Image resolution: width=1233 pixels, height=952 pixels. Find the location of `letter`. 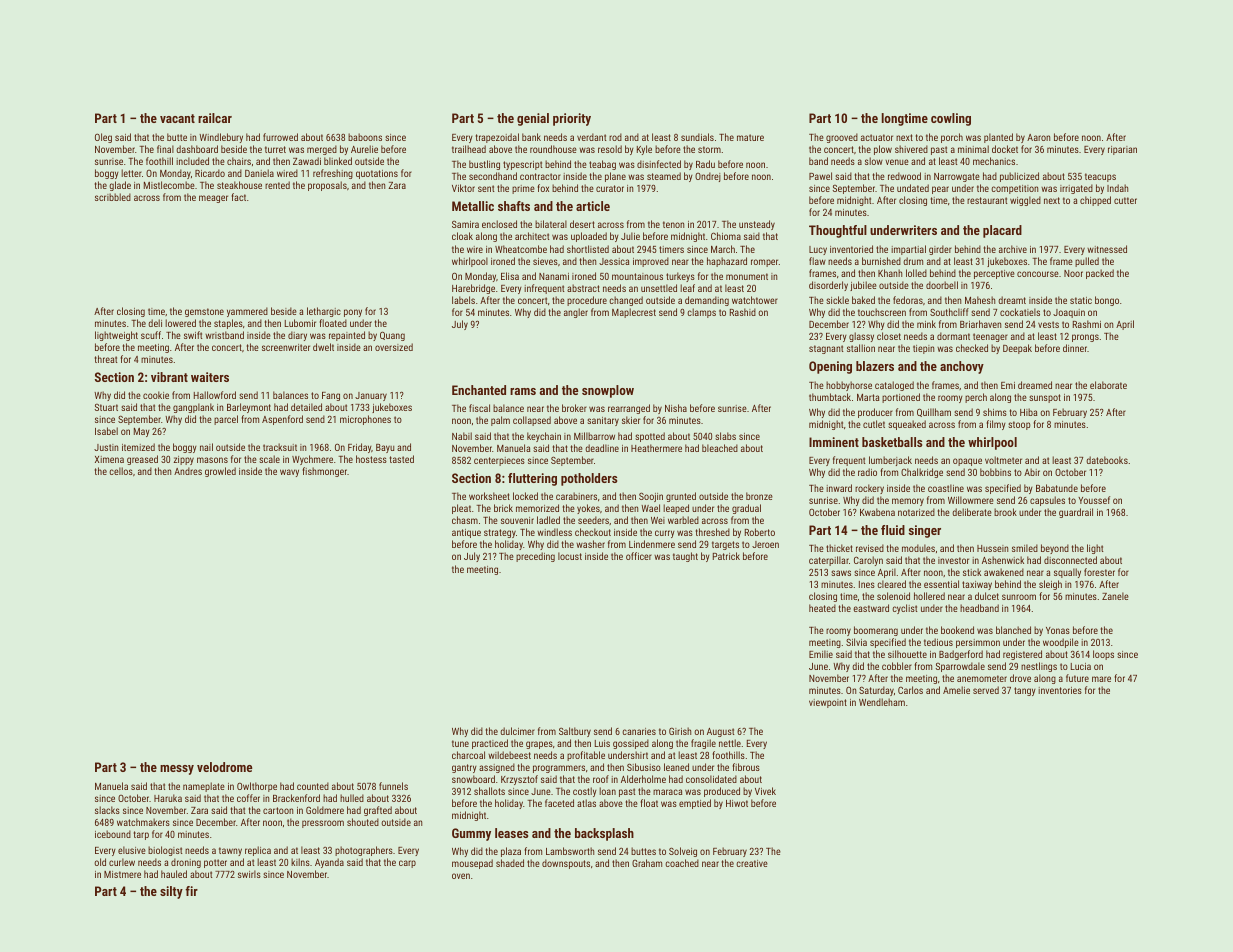

letter is located at coordinates (131, 173).
